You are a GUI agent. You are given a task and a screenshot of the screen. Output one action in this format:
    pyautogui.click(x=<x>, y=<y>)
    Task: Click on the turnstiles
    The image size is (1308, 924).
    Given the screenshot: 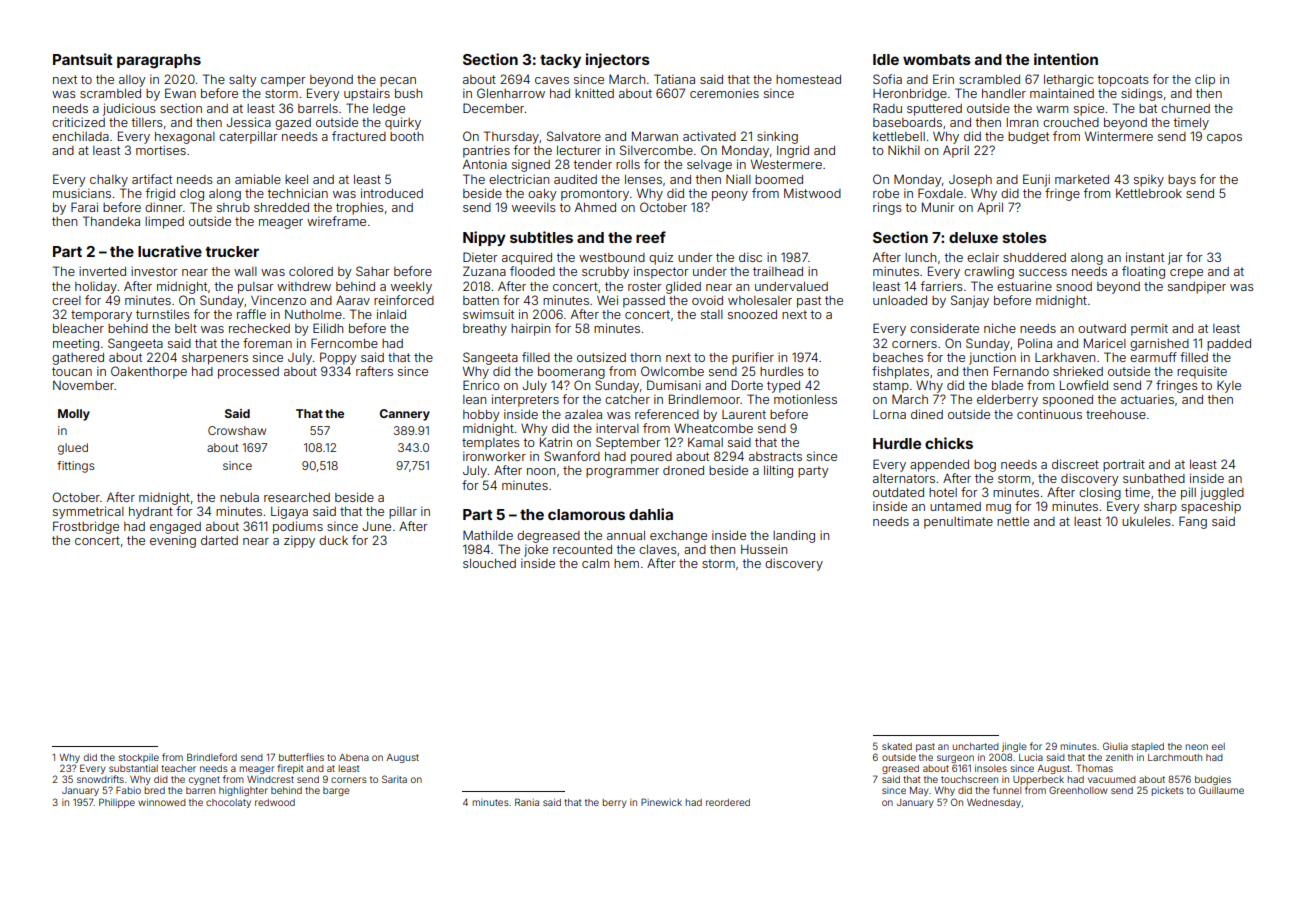 What is the action you would take?
    pyautogui.click(x=163, y=314)
